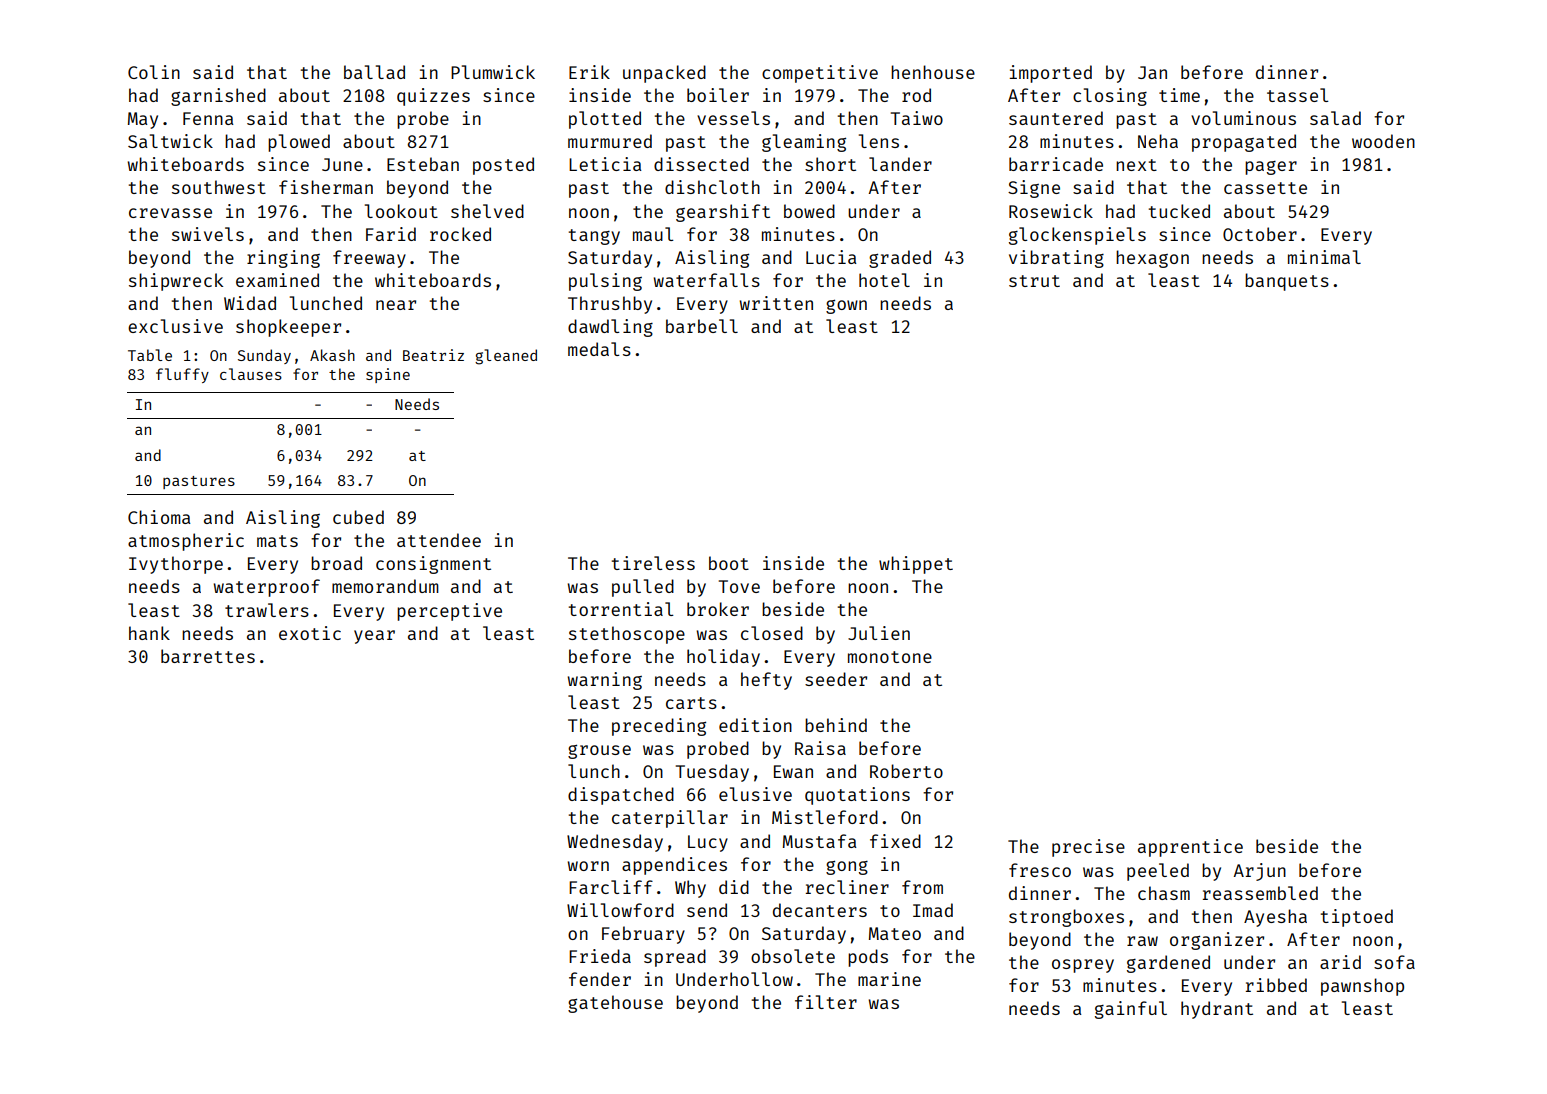 This screenshot has height=1094, width=1547. I want to click on whippet, so click(916, 565).
